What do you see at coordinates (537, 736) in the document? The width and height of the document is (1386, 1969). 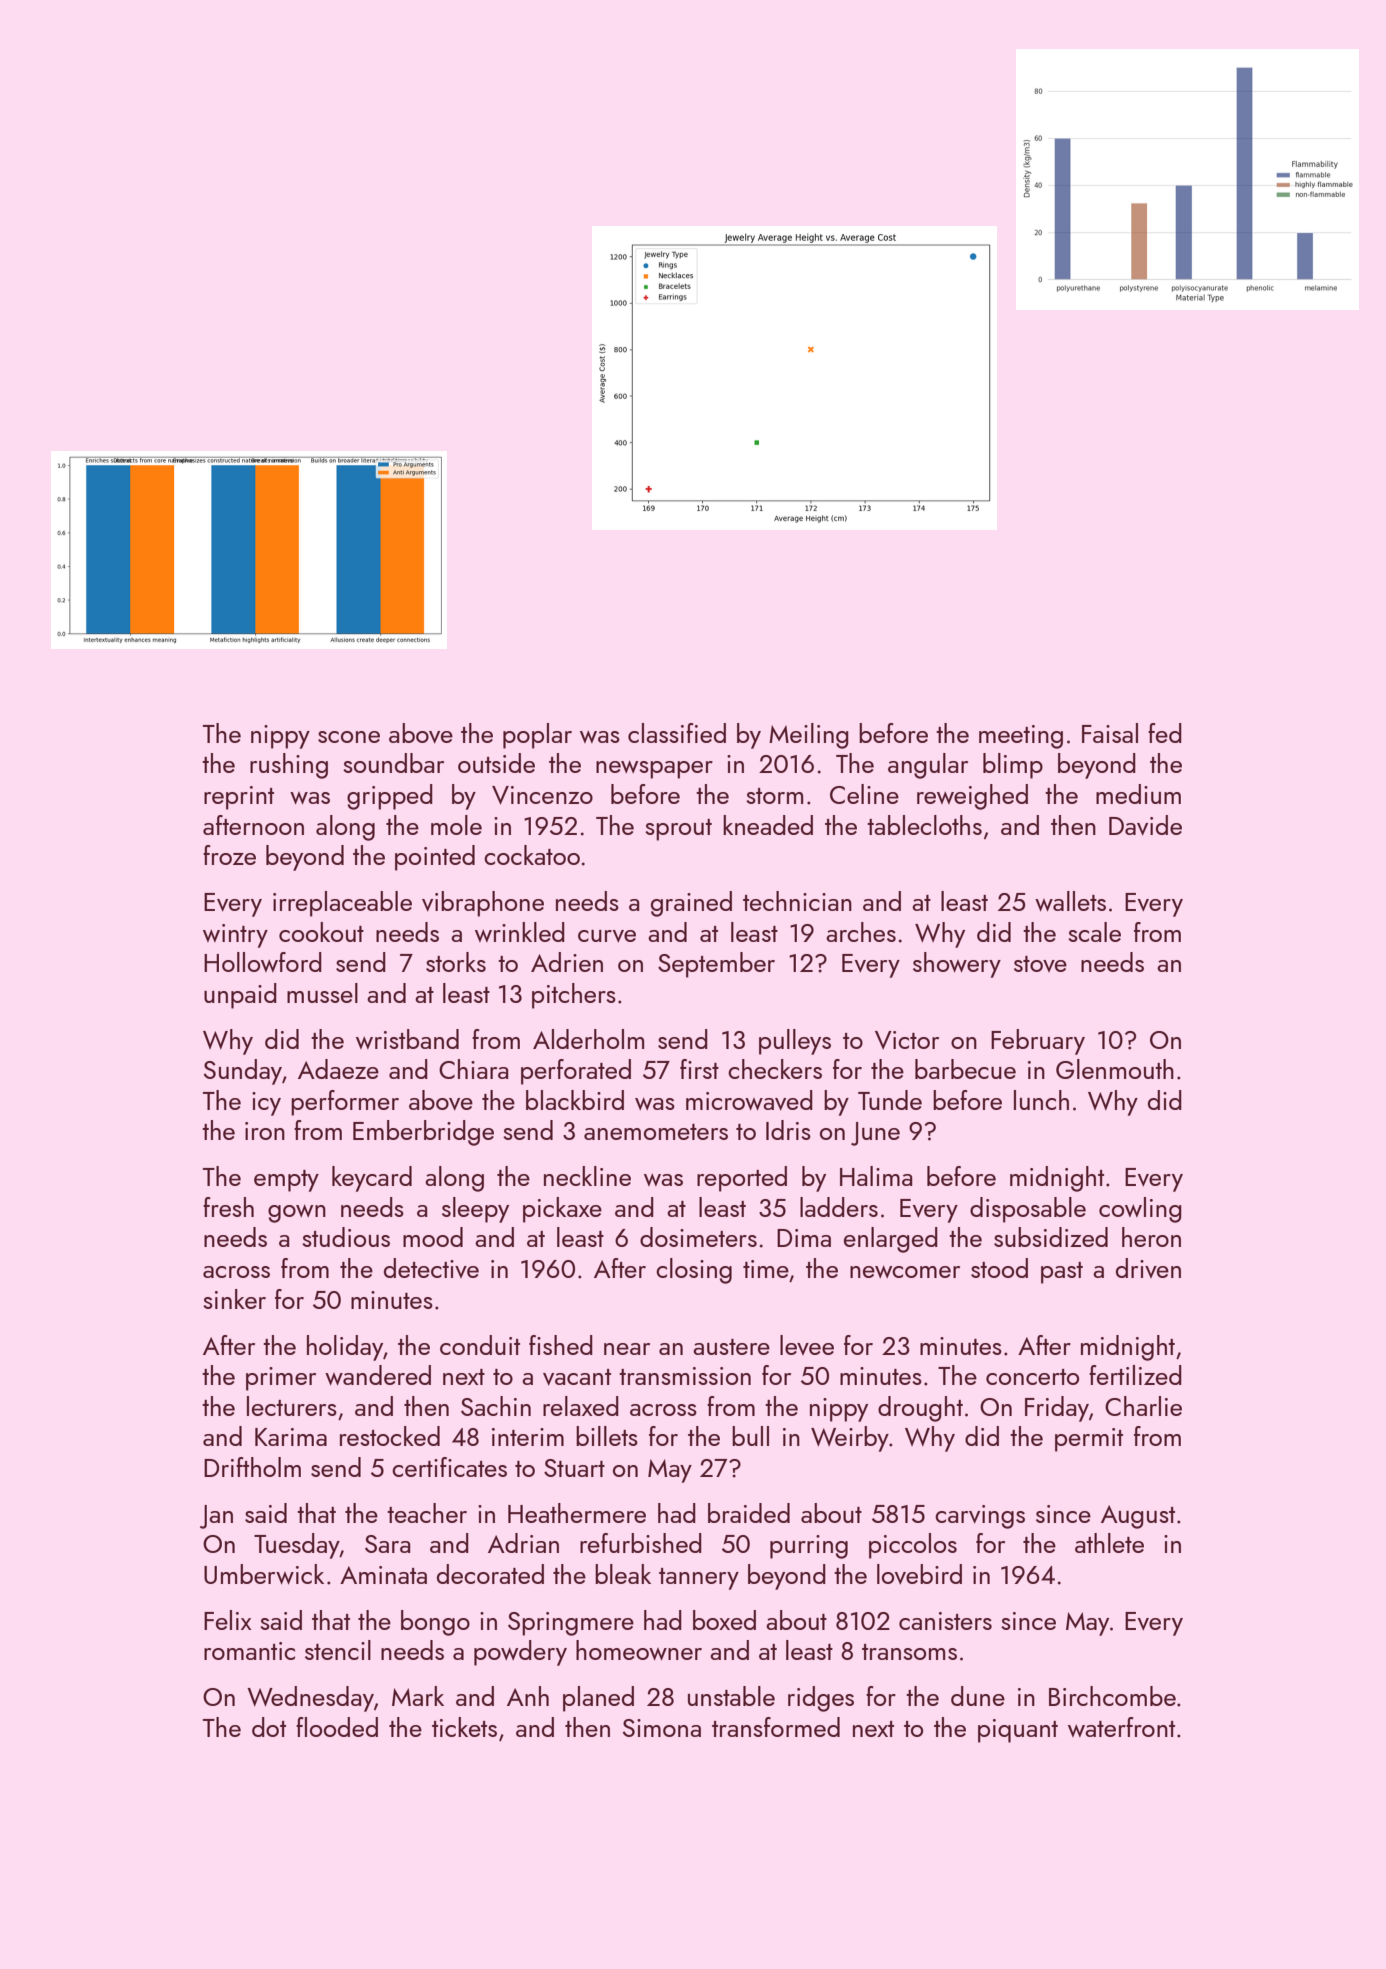 I see `poplar` at bounding box center [537, 736].
